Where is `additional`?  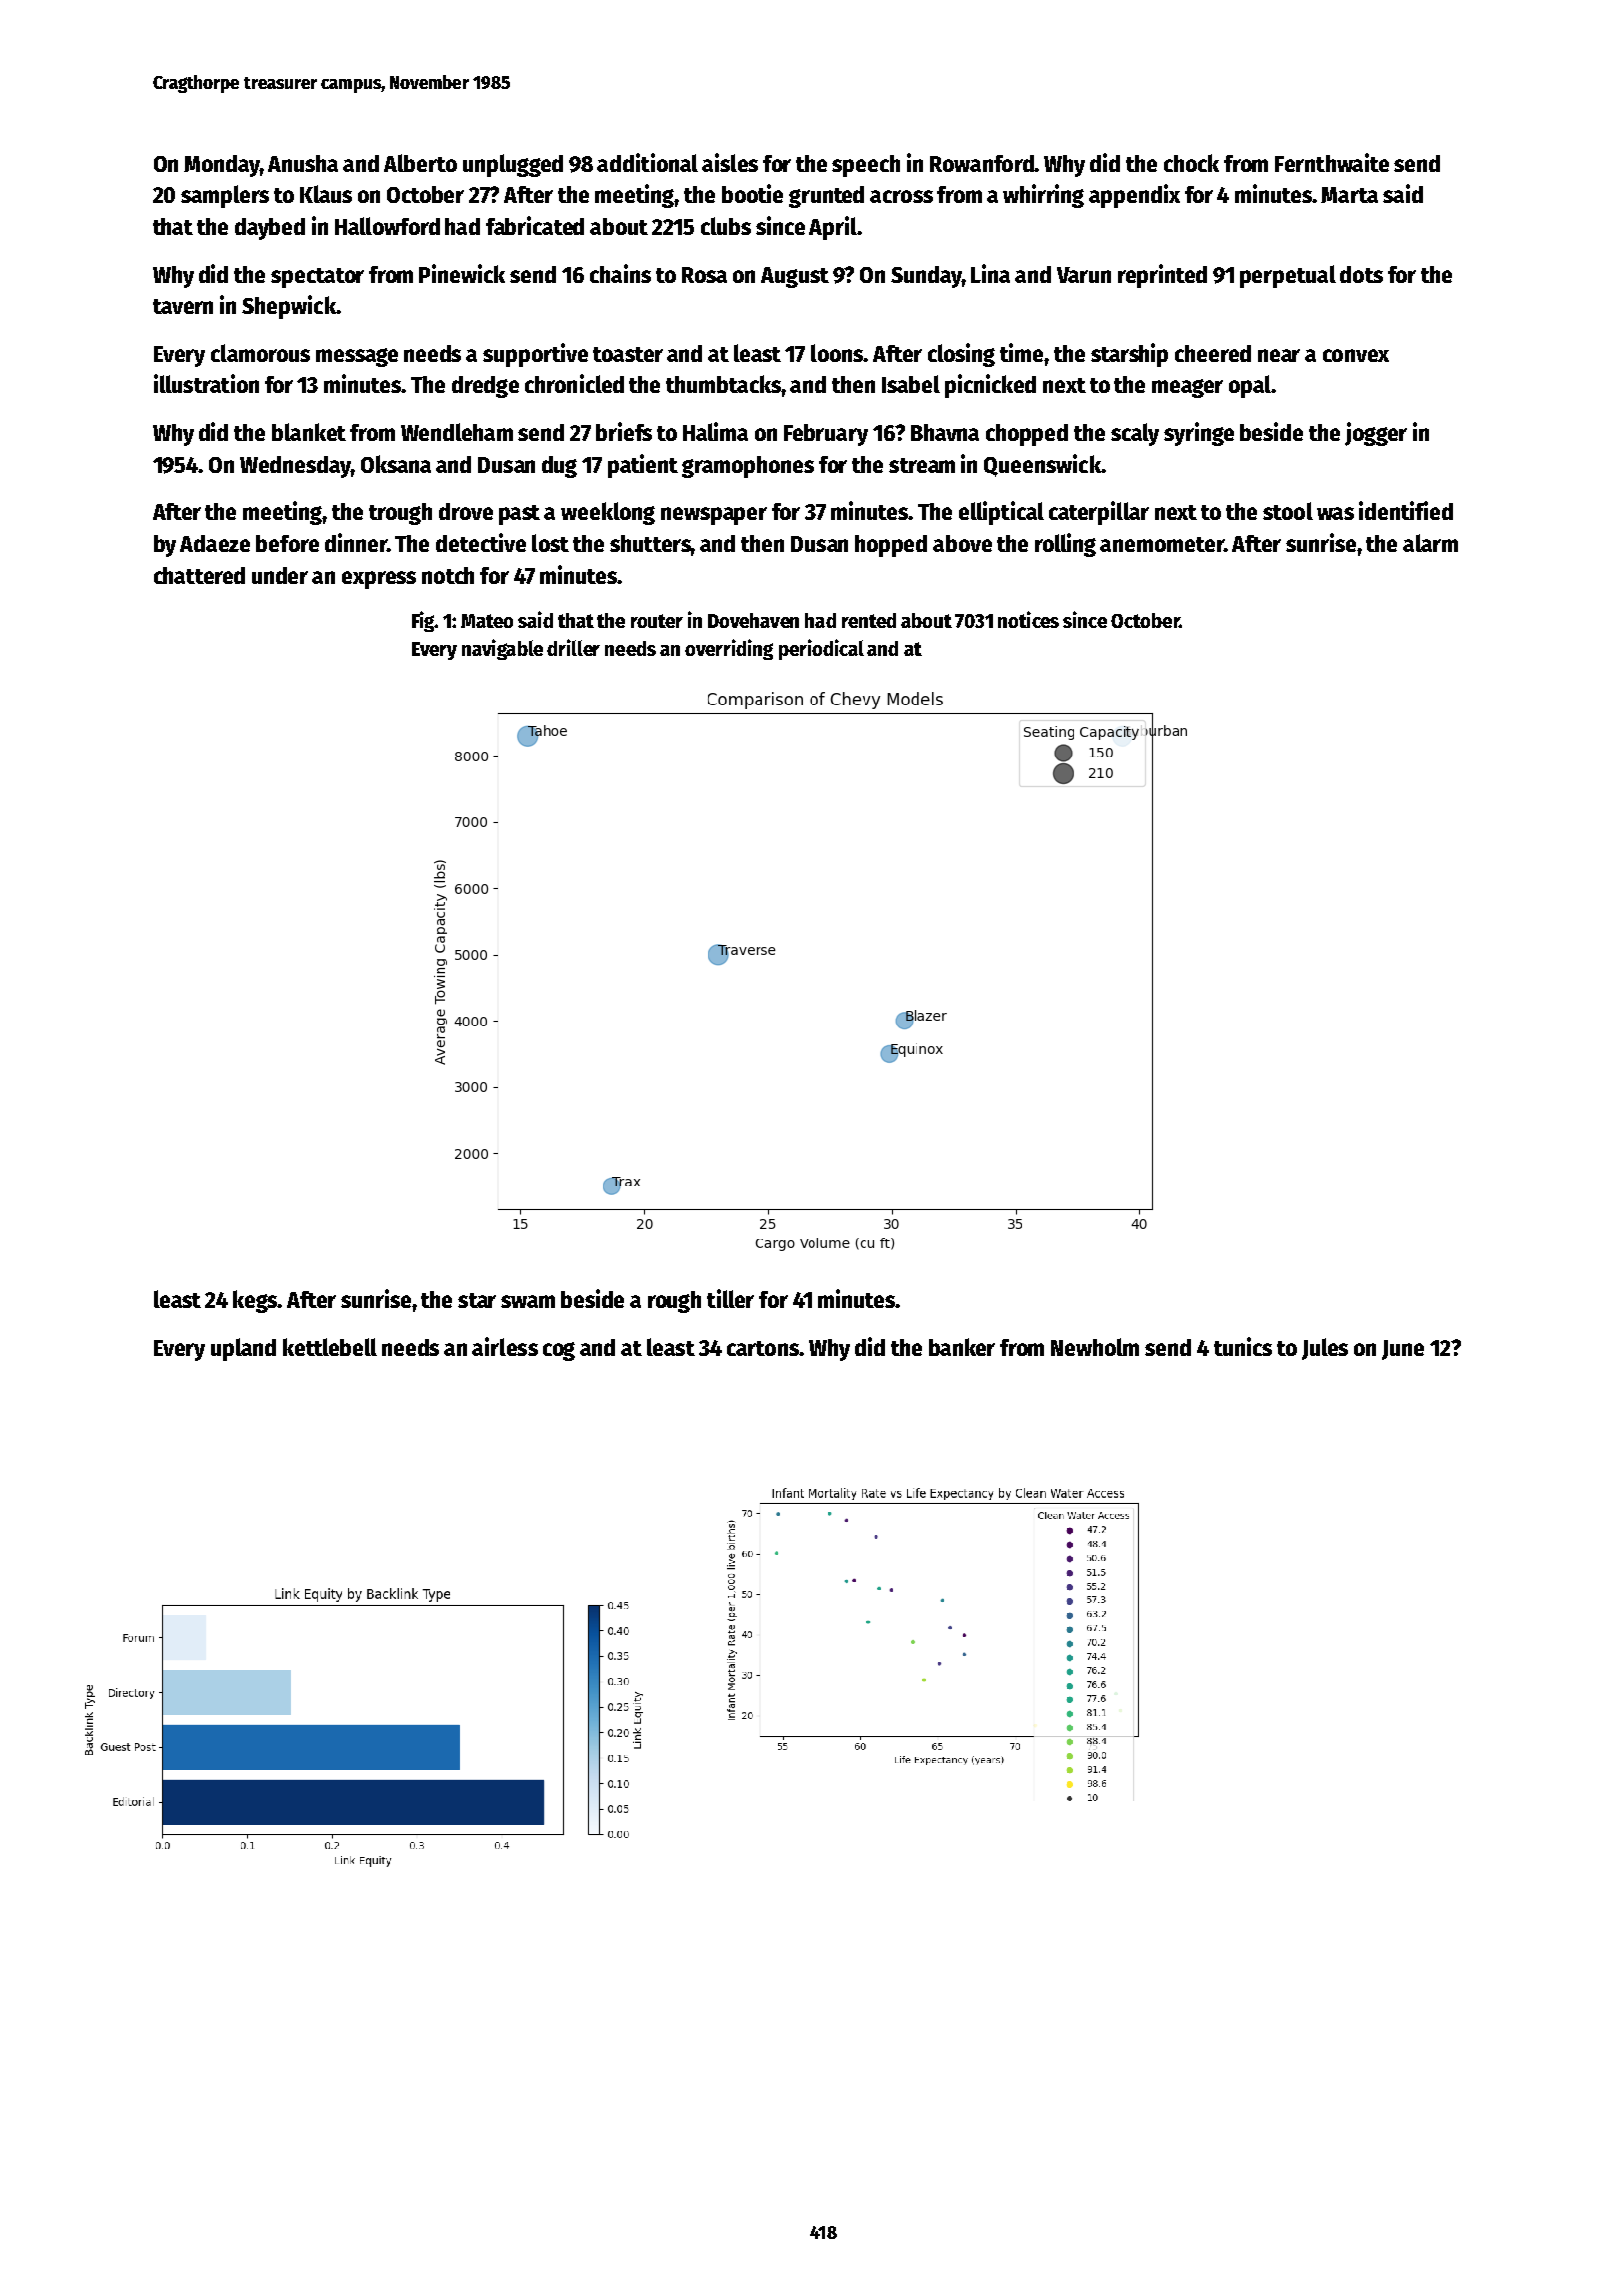
additional is located at coordinates (647, 162).
